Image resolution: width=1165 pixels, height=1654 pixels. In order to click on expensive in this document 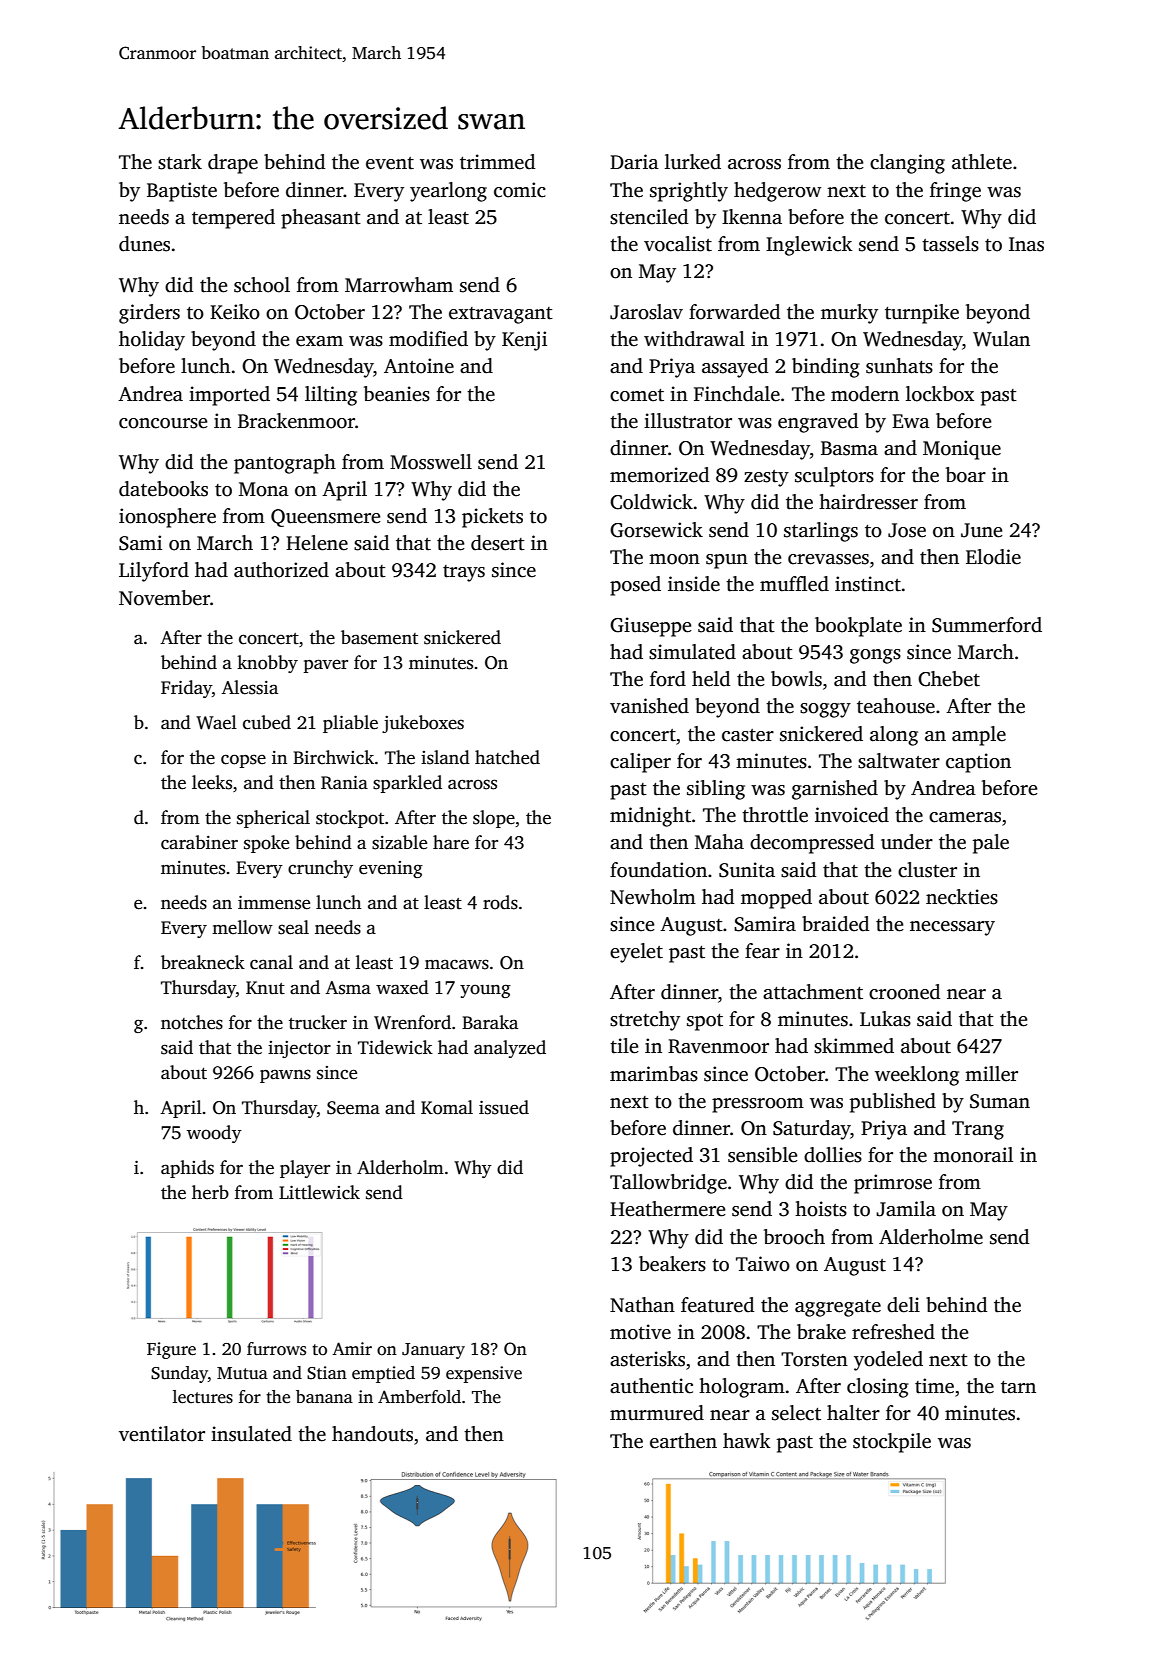, I will do `click(484, 1374)`.
